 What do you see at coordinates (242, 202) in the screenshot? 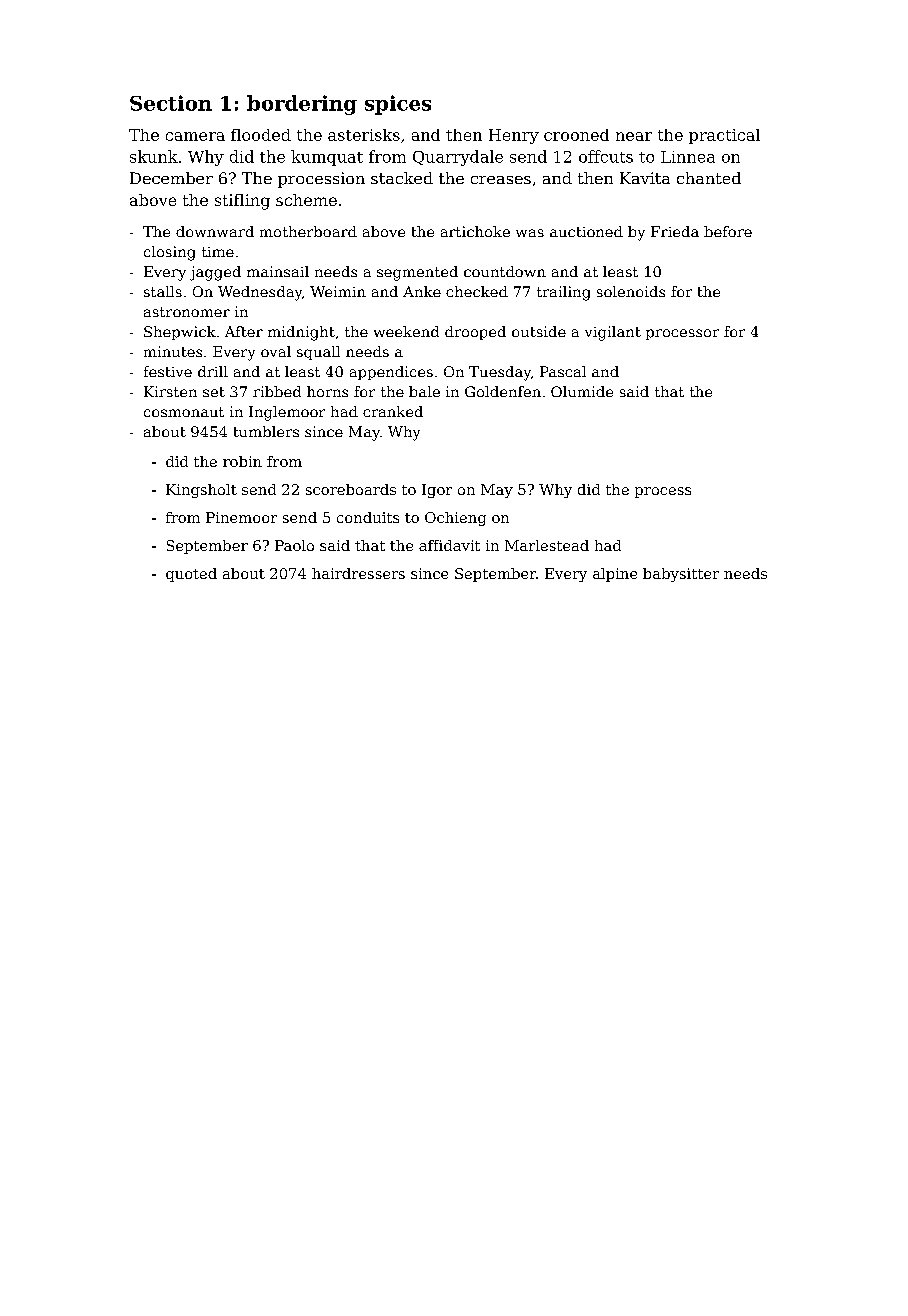
I see `stifling` at bounding box center [242, 202].
